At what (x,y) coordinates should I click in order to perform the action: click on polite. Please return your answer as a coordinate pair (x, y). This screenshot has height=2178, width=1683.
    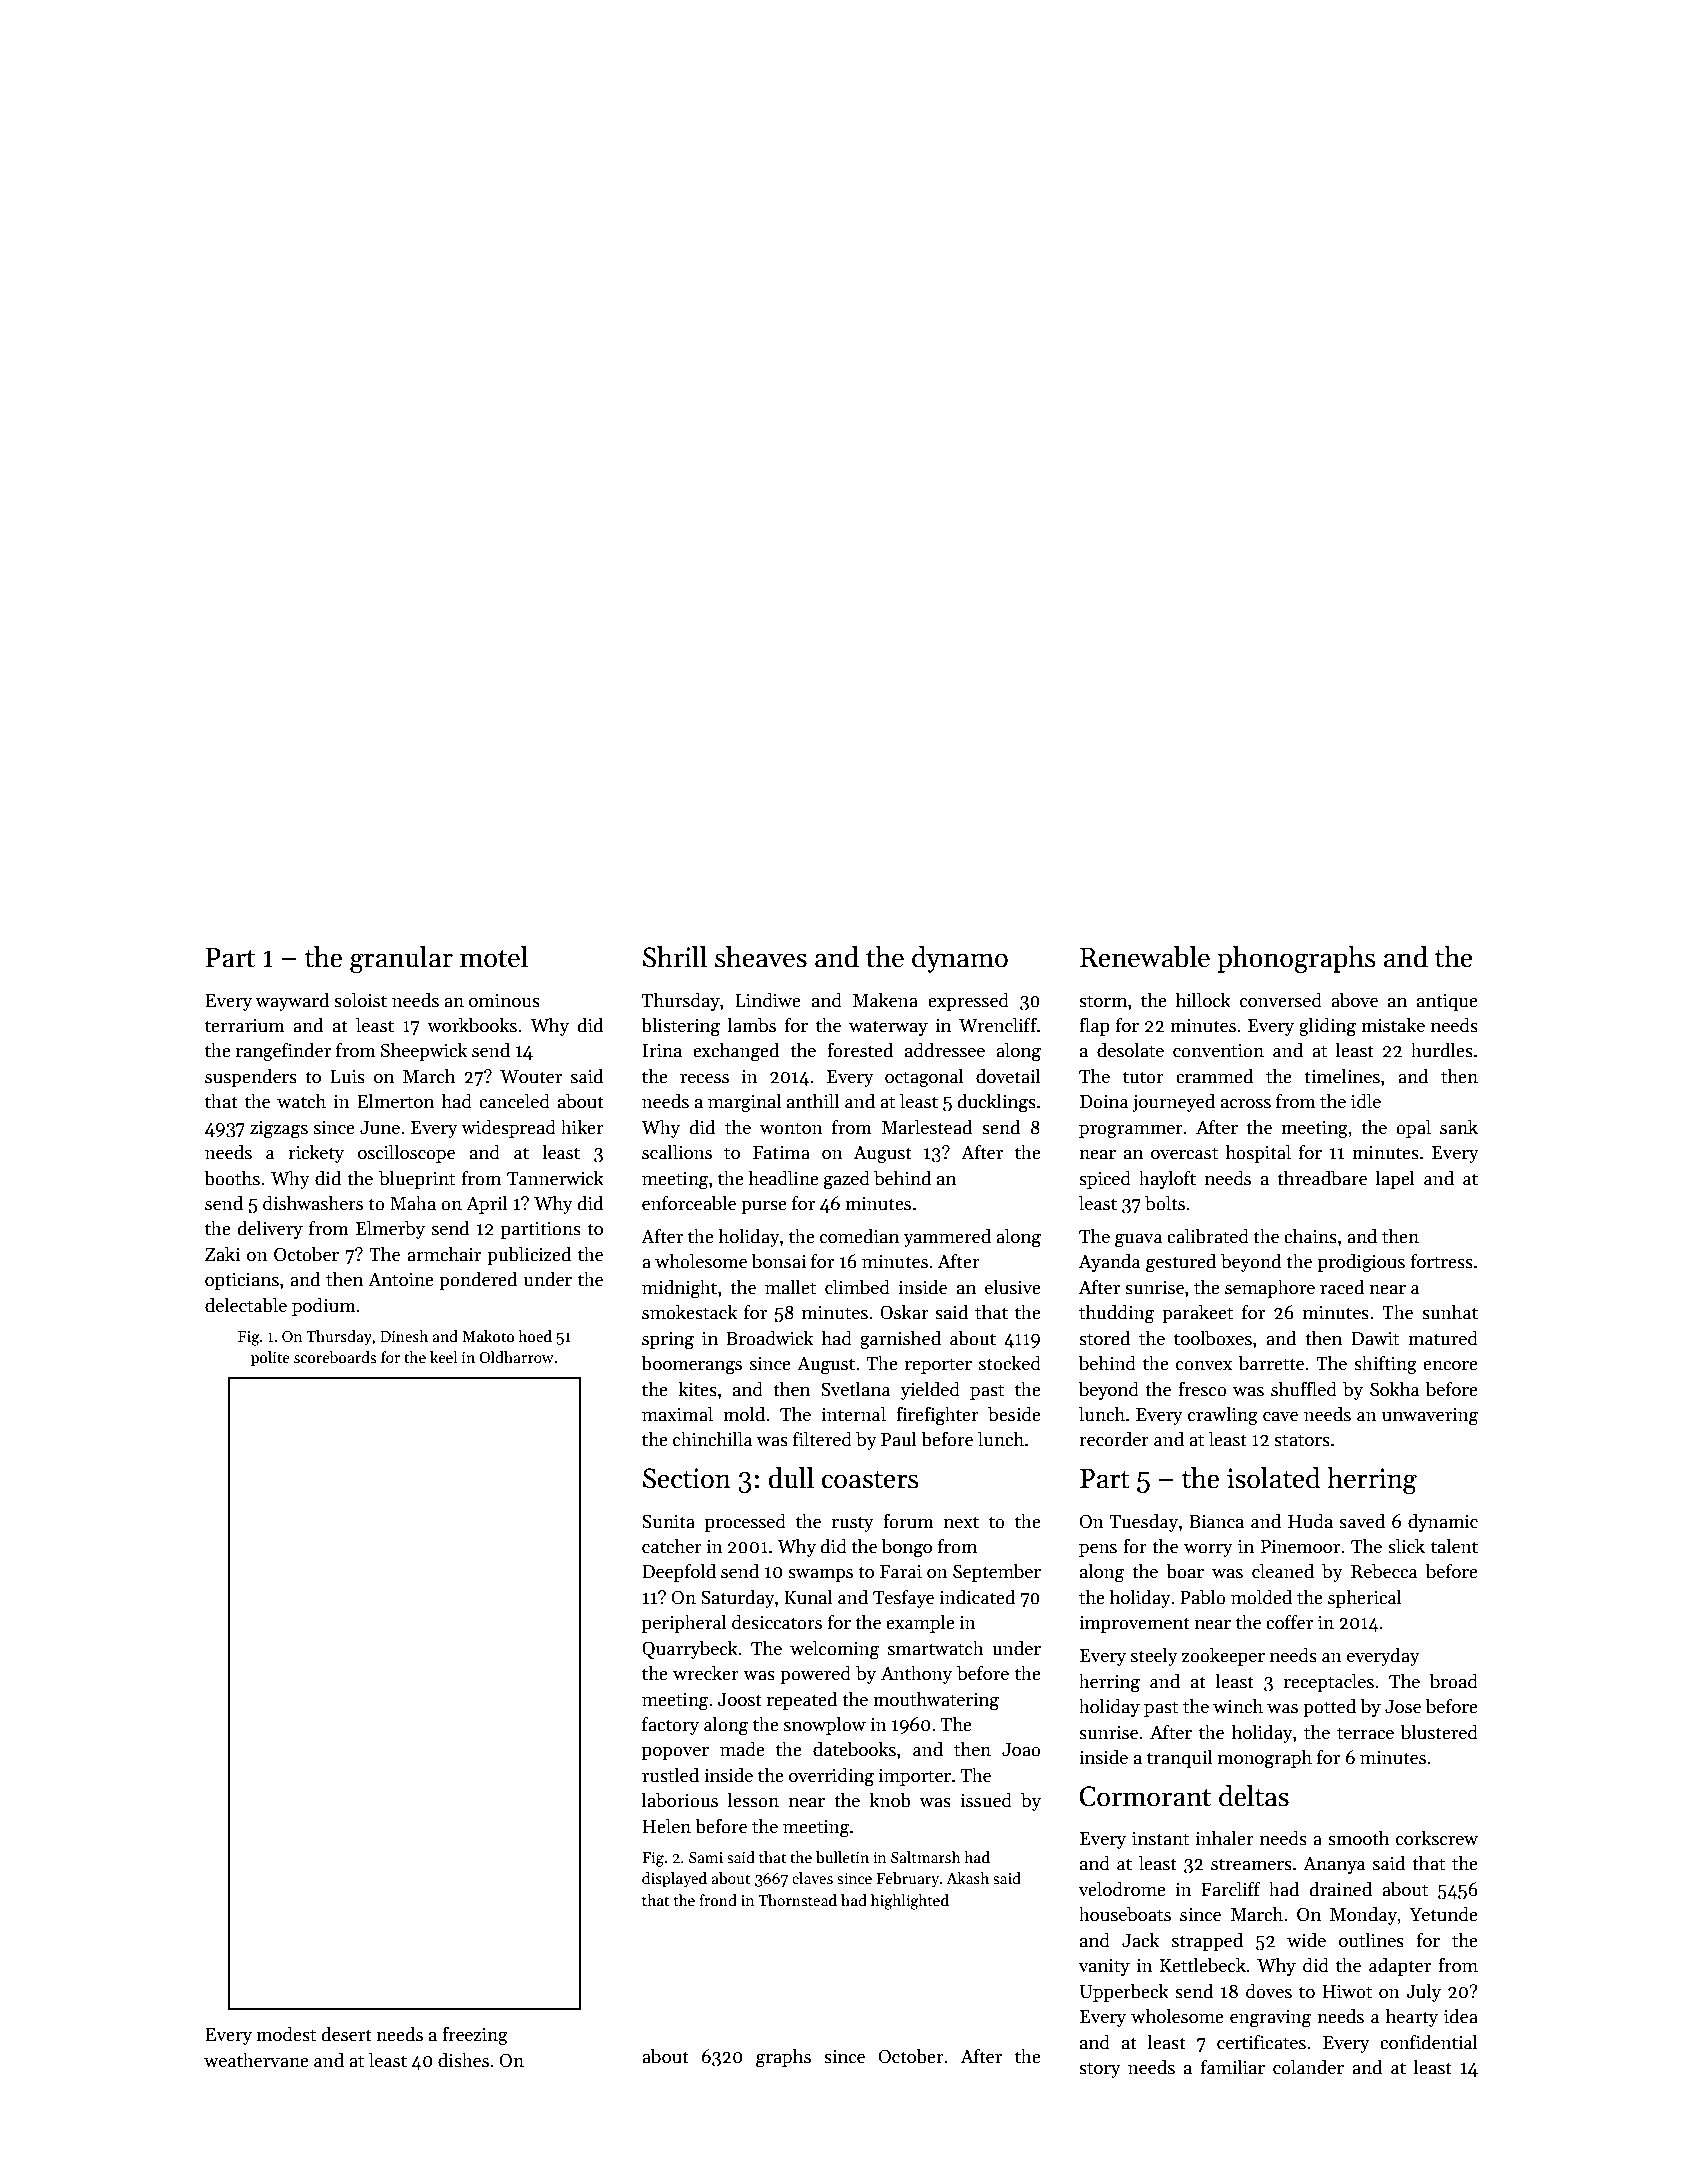
    Looking at the image, I should click on (270, 1358).
